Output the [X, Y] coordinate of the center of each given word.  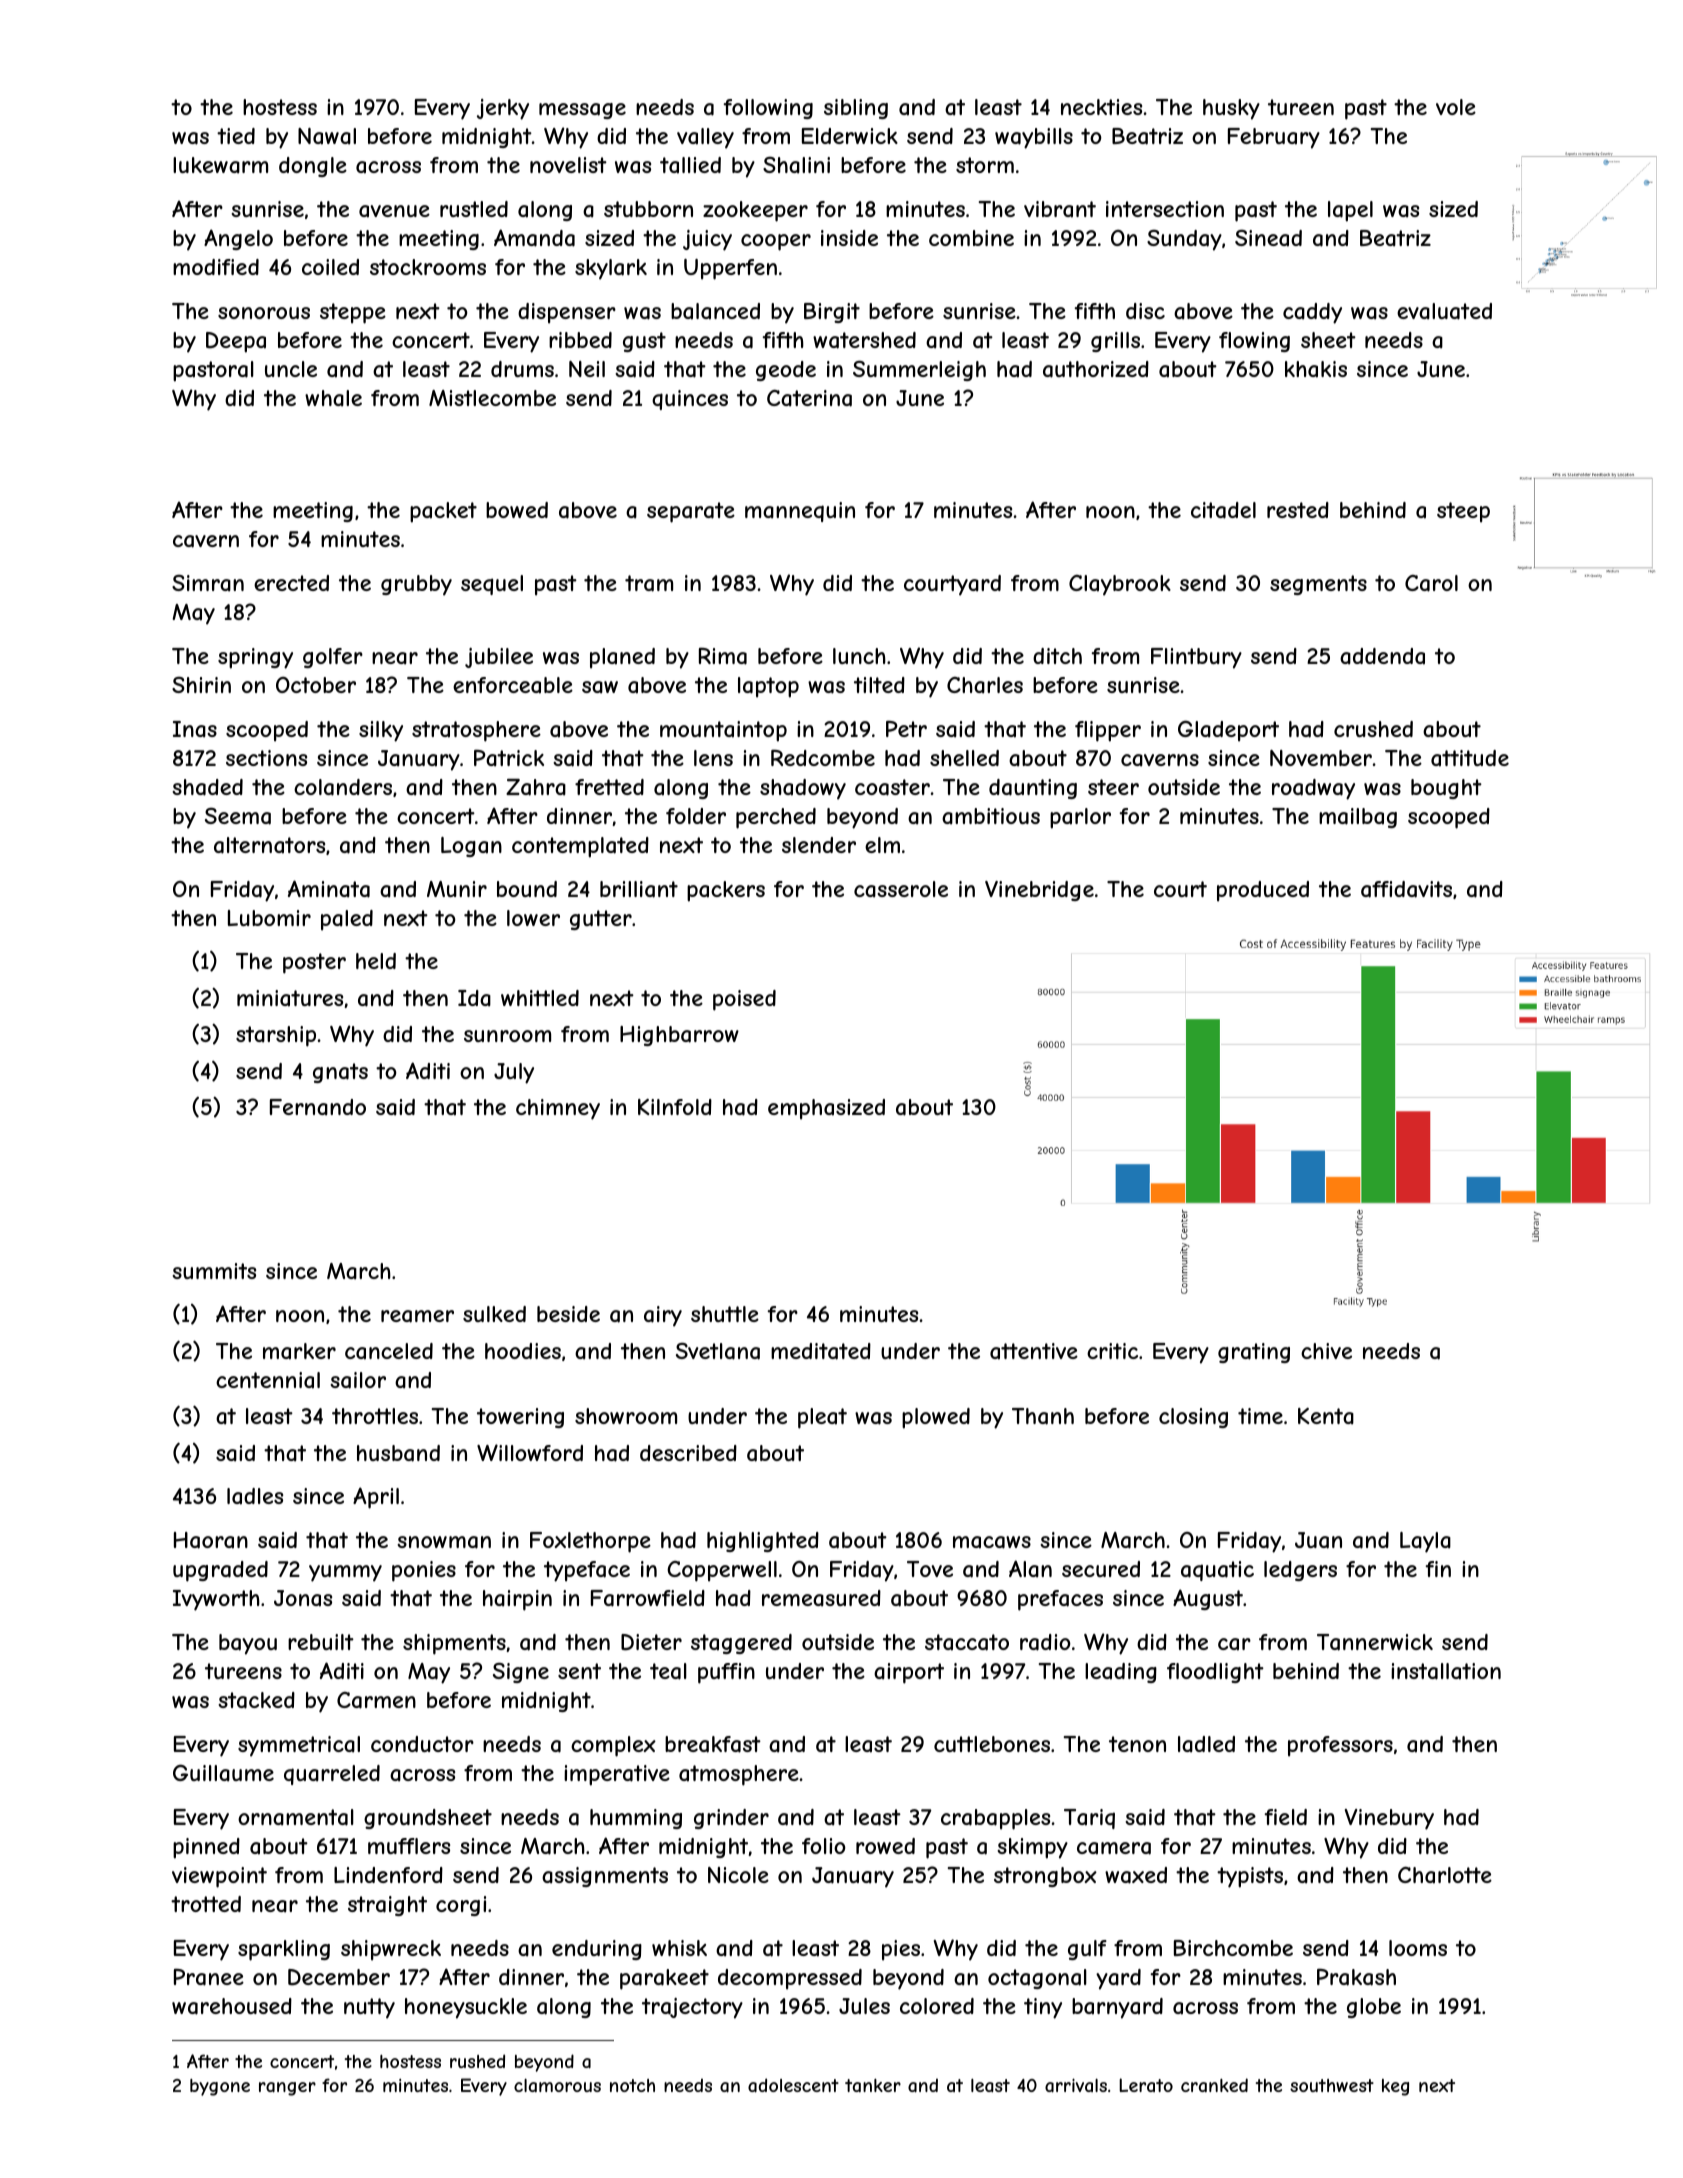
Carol [1431, 583]
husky [1231, 109]
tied [236, 136]
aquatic [1217, 1571]
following [768, 109]
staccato [967, 1642]
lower [533, 918]
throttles [375, 1416]
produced [1263, 891]
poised [744, 1000]
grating [1254, 1353]
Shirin [201, 685]
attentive [1034, 1351]
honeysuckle [466, 2008]
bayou [248, 1644]
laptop [768, 687]
